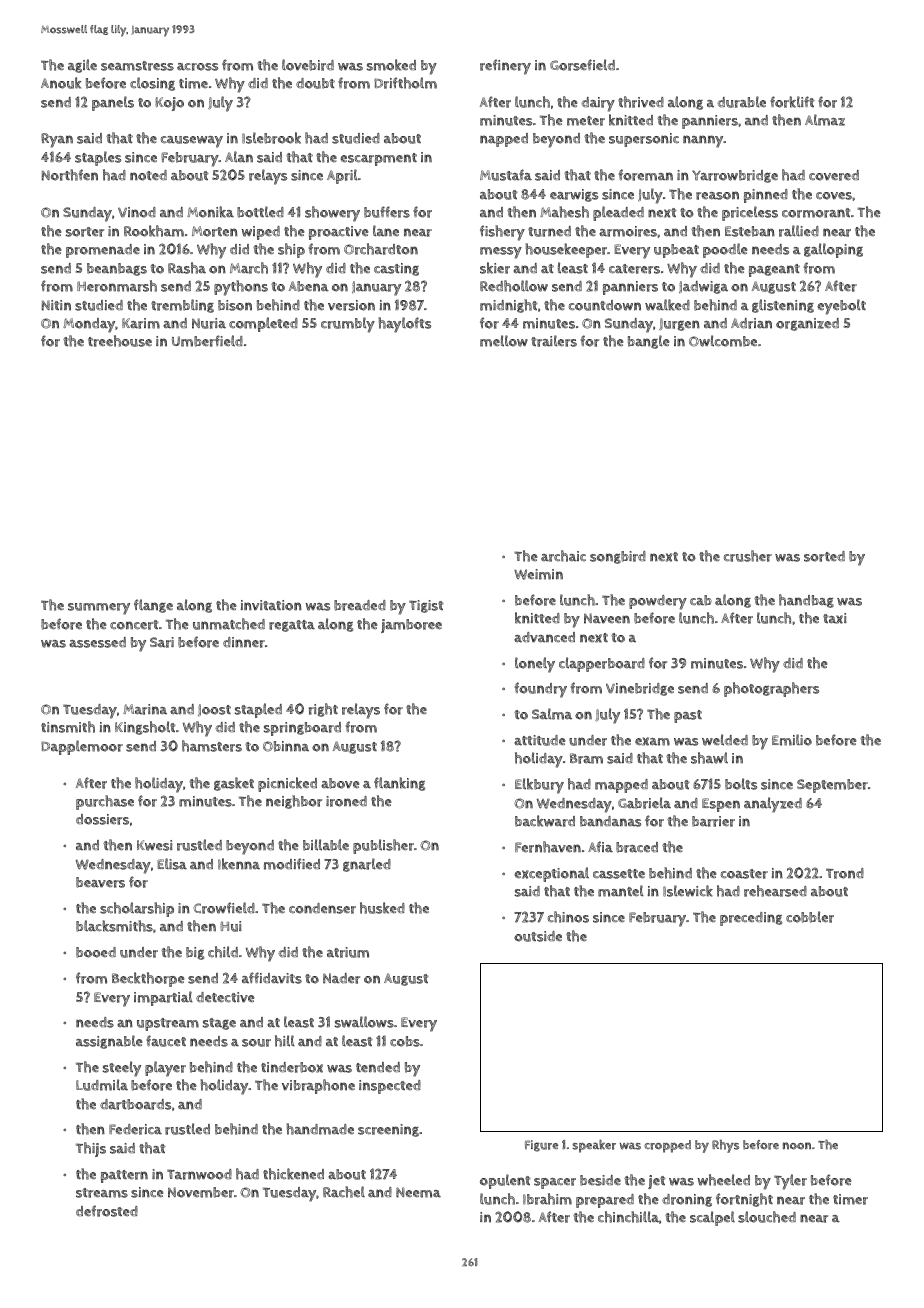 The image size is (924, 1308). What do you see at coordinates (748, 556) in the screenshot?
I see `crusher` at bounding box center [748, 556].
